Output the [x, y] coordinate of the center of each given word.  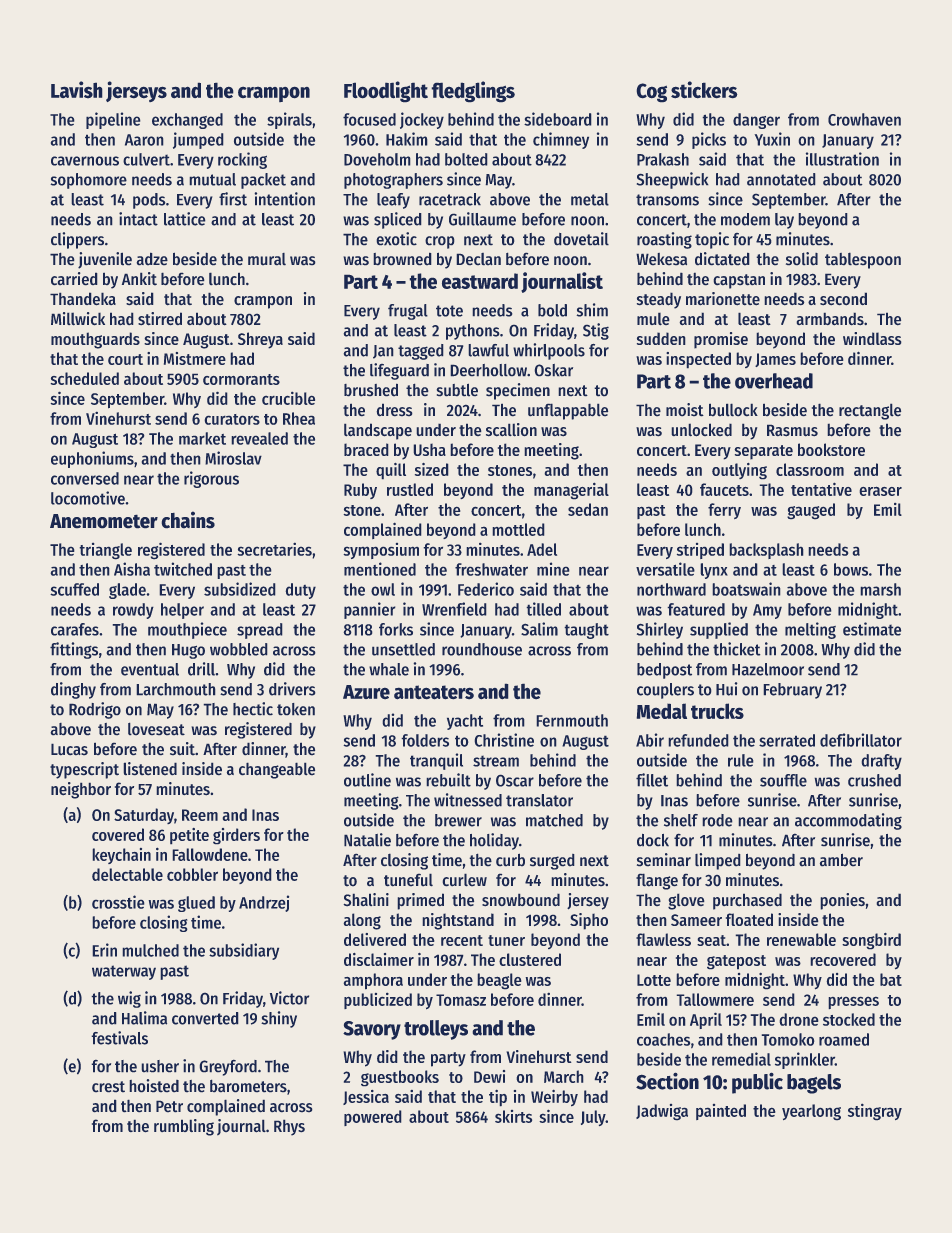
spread [259, 631]
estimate [872, 629]
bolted [466, 159]
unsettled [403, 649]
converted [205, 1018]
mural [267, 259]
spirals [289, 120]
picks [709, 140]
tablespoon [863, 261]
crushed [874, 780]
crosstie [118, 902]
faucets [724, 489]
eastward [480, 281]
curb [510, 860]
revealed [260, 438]
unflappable [568, 412]
